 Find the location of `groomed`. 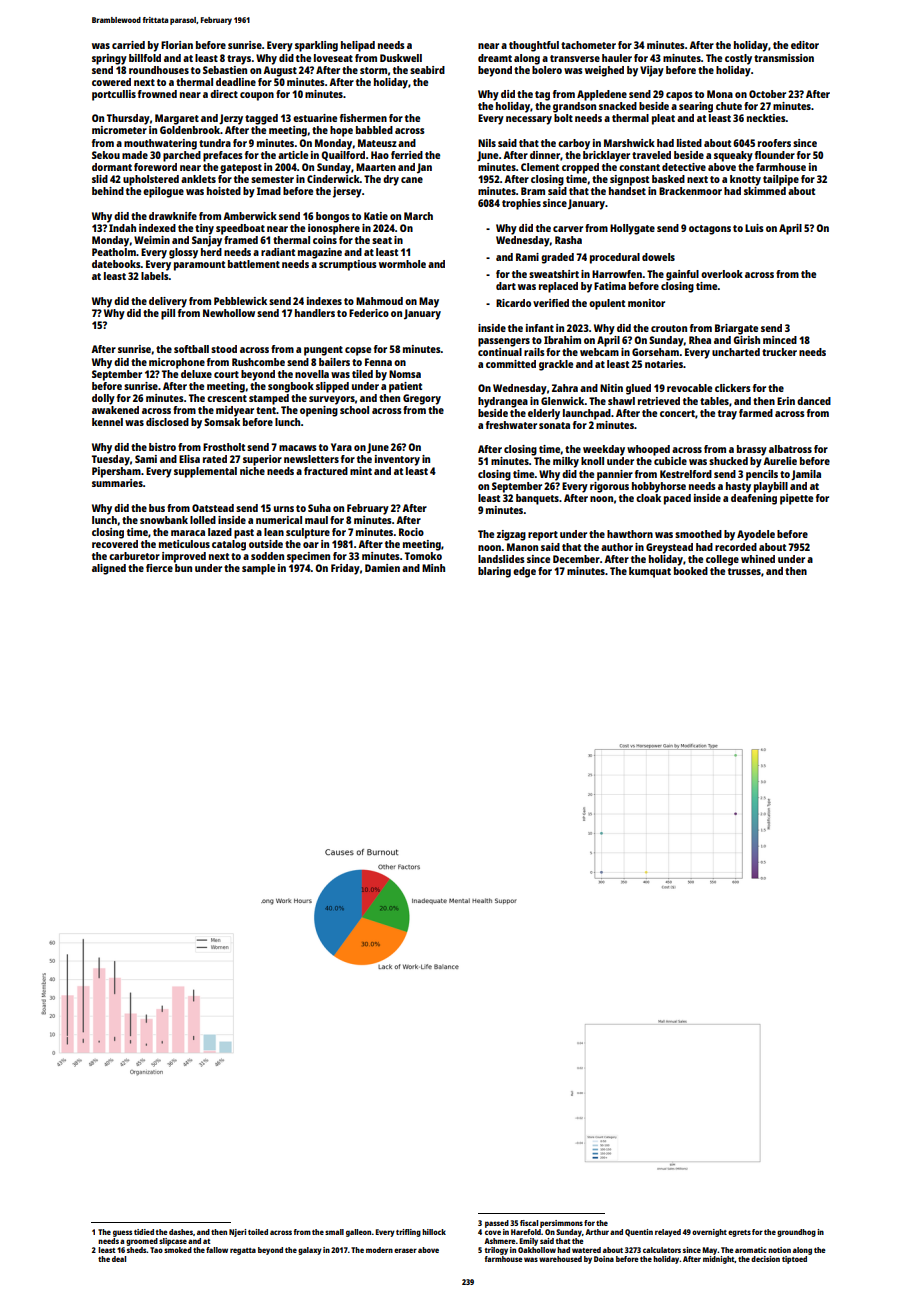

groomed is located at coordinates (142, 1242).
